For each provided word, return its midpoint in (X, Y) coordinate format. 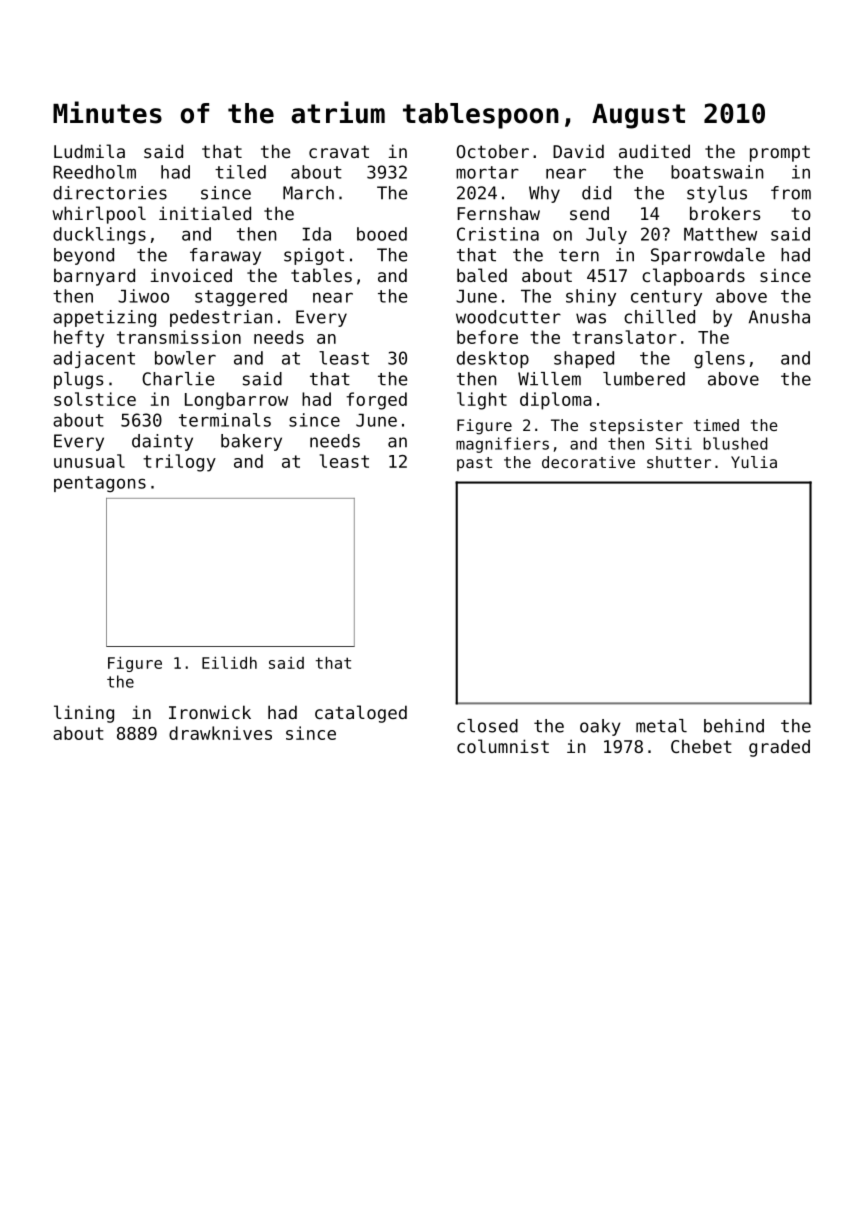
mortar (487, 172)
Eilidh (229, 662)
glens (719, 359)
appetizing (104, 318)
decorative (588, 462)
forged (376, 401)
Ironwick (210, 712)
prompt (780, 153)
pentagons (100, 484)
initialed (205, 213)
